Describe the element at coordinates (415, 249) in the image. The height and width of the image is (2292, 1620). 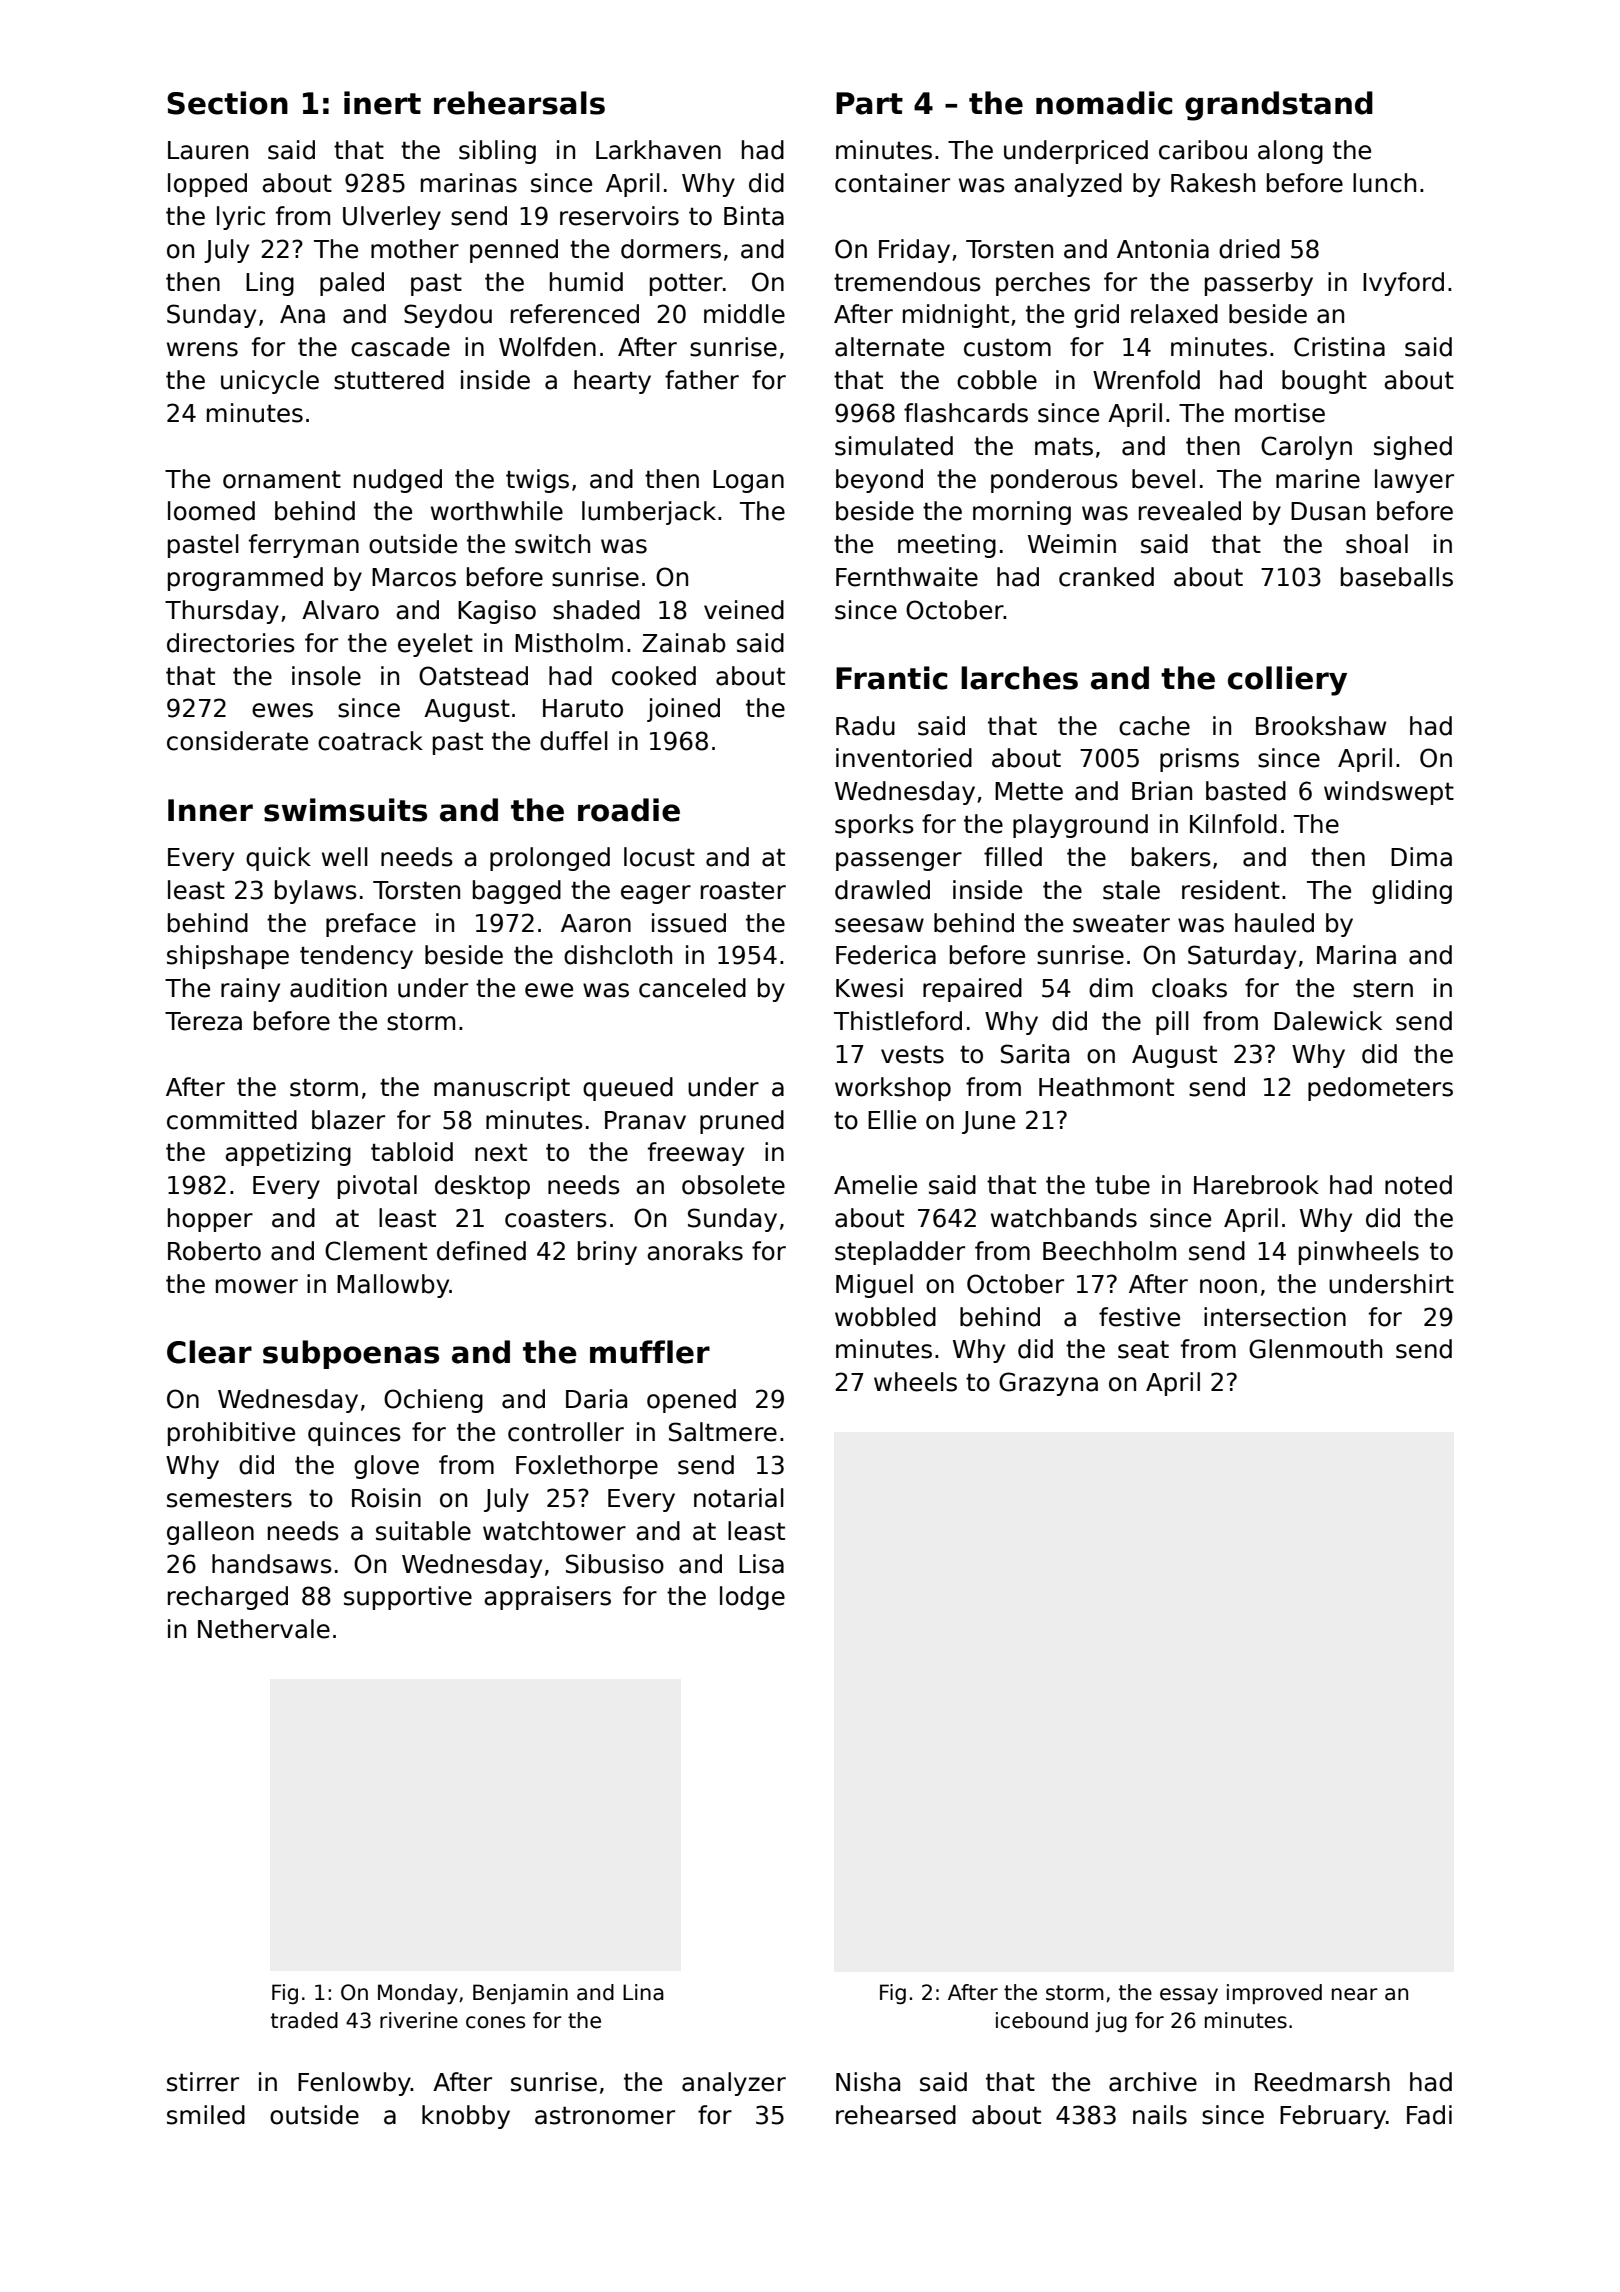
I see `mother` at that location.
